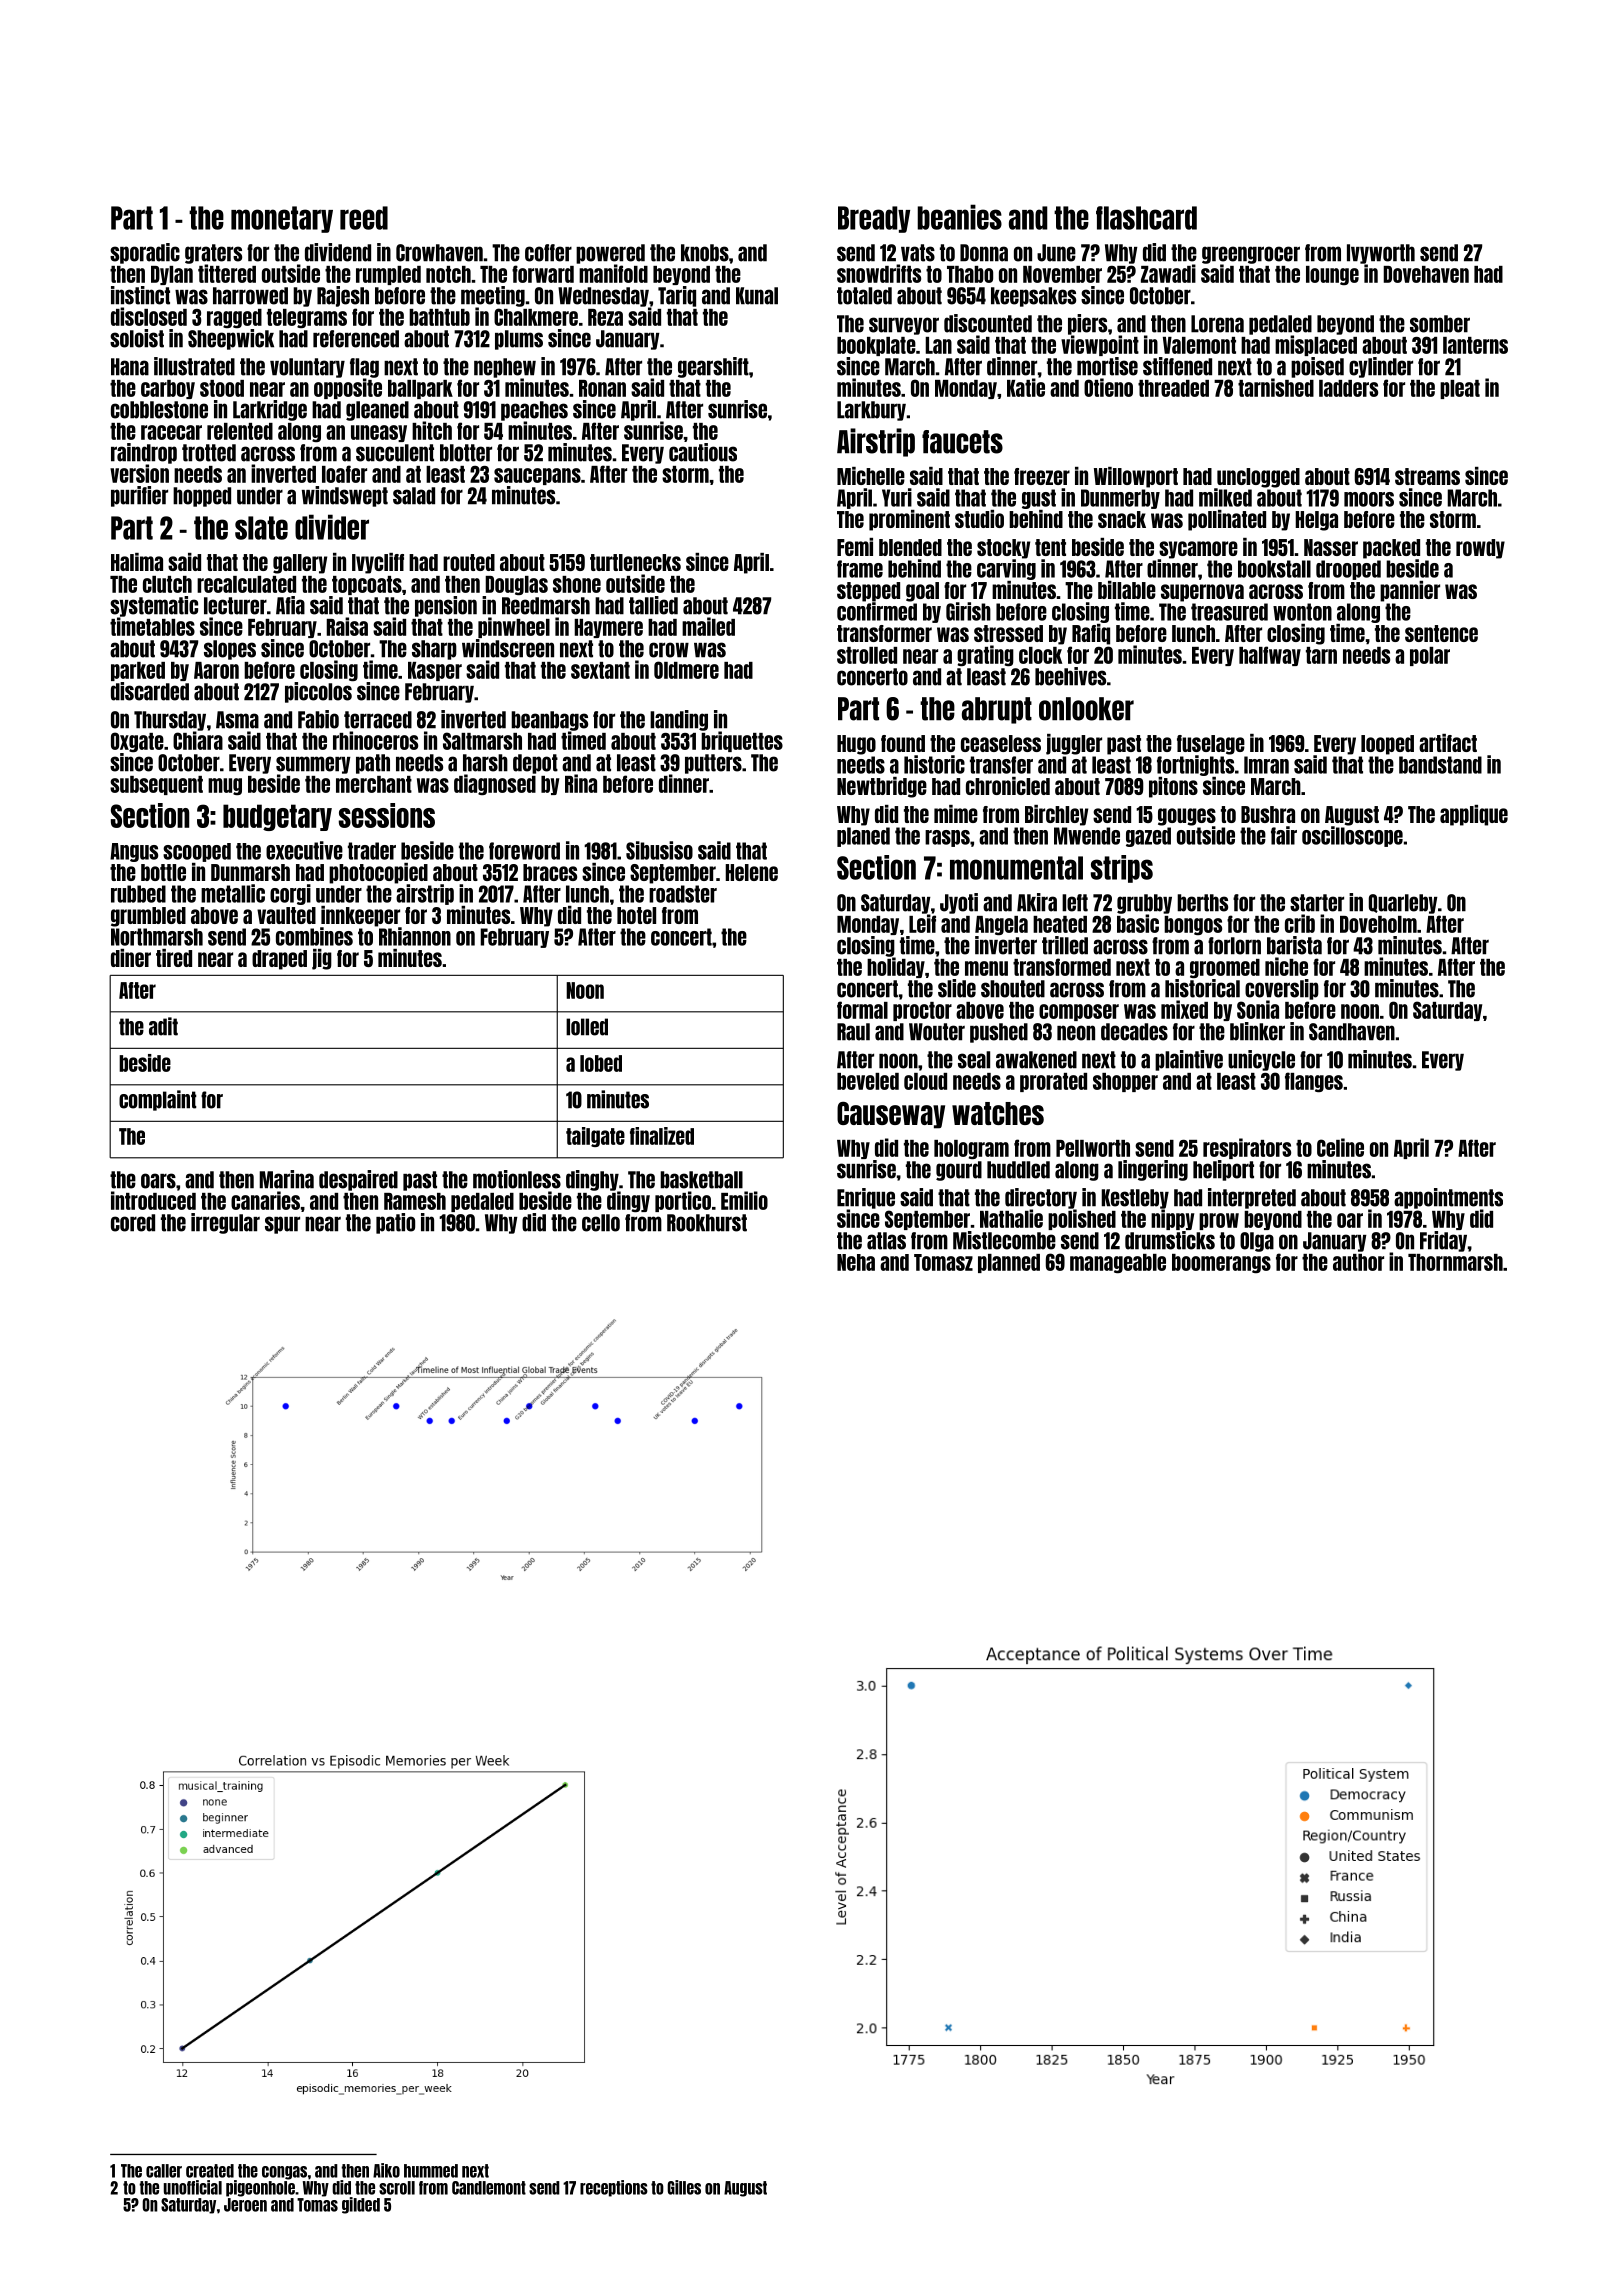  I want to click on decades, so click(1134, 1032).
